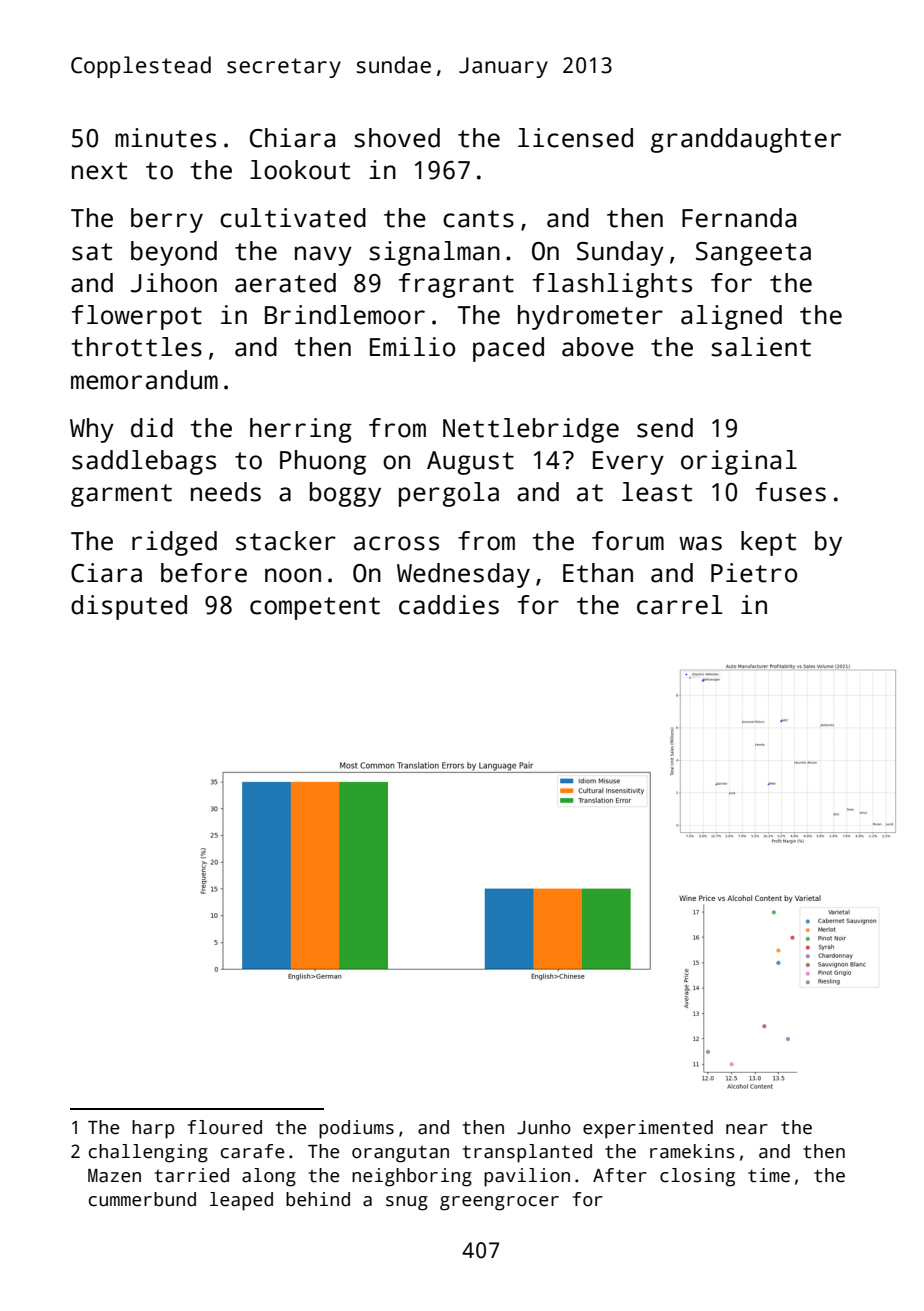  What do you see at coordinates (174, 253) in the screenshot?
I see `beyond` at bounding box center [174, 253].
